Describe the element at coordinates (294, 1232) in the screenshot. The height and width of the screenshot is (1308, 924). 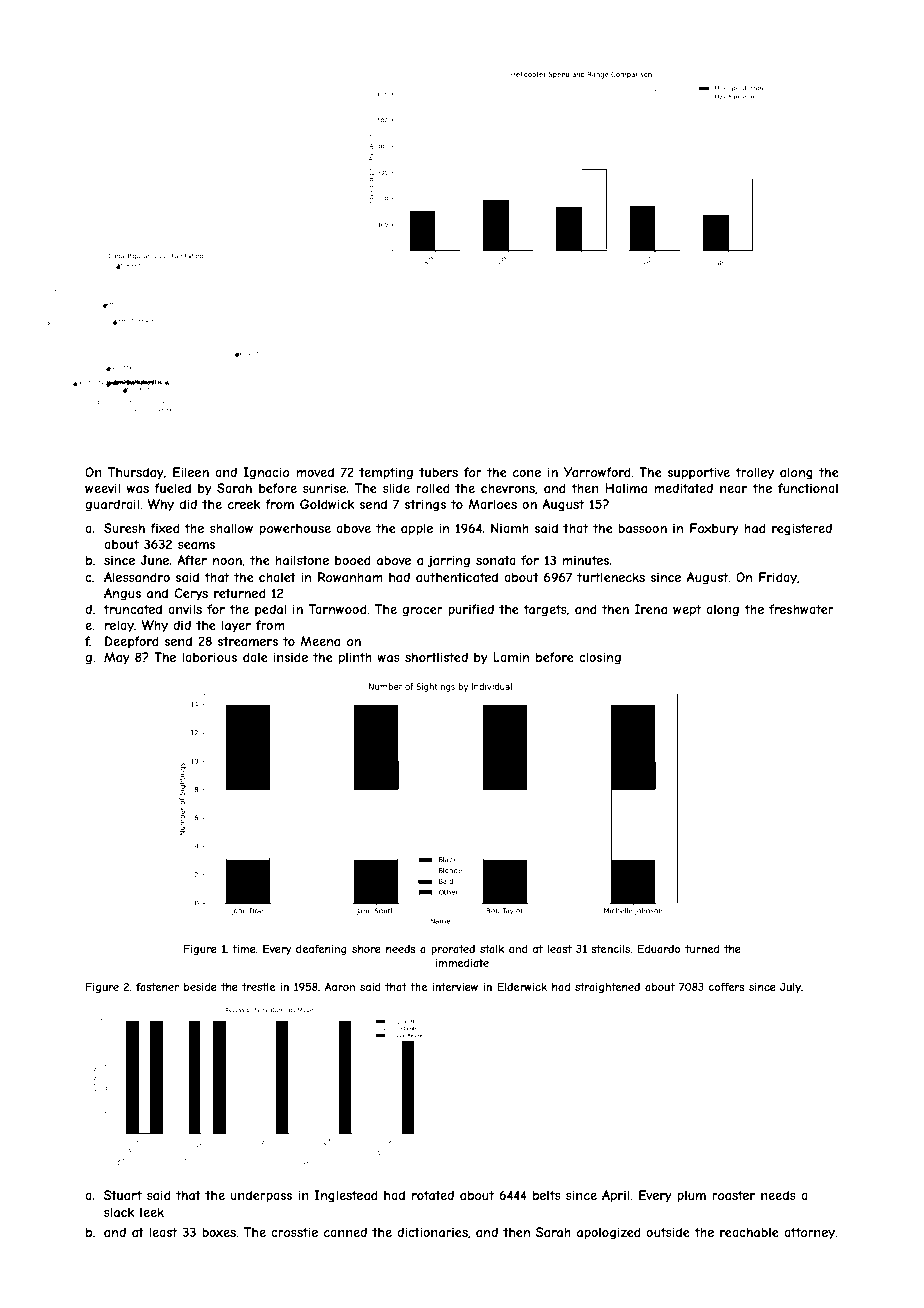
I see `crosstie` at that location.
